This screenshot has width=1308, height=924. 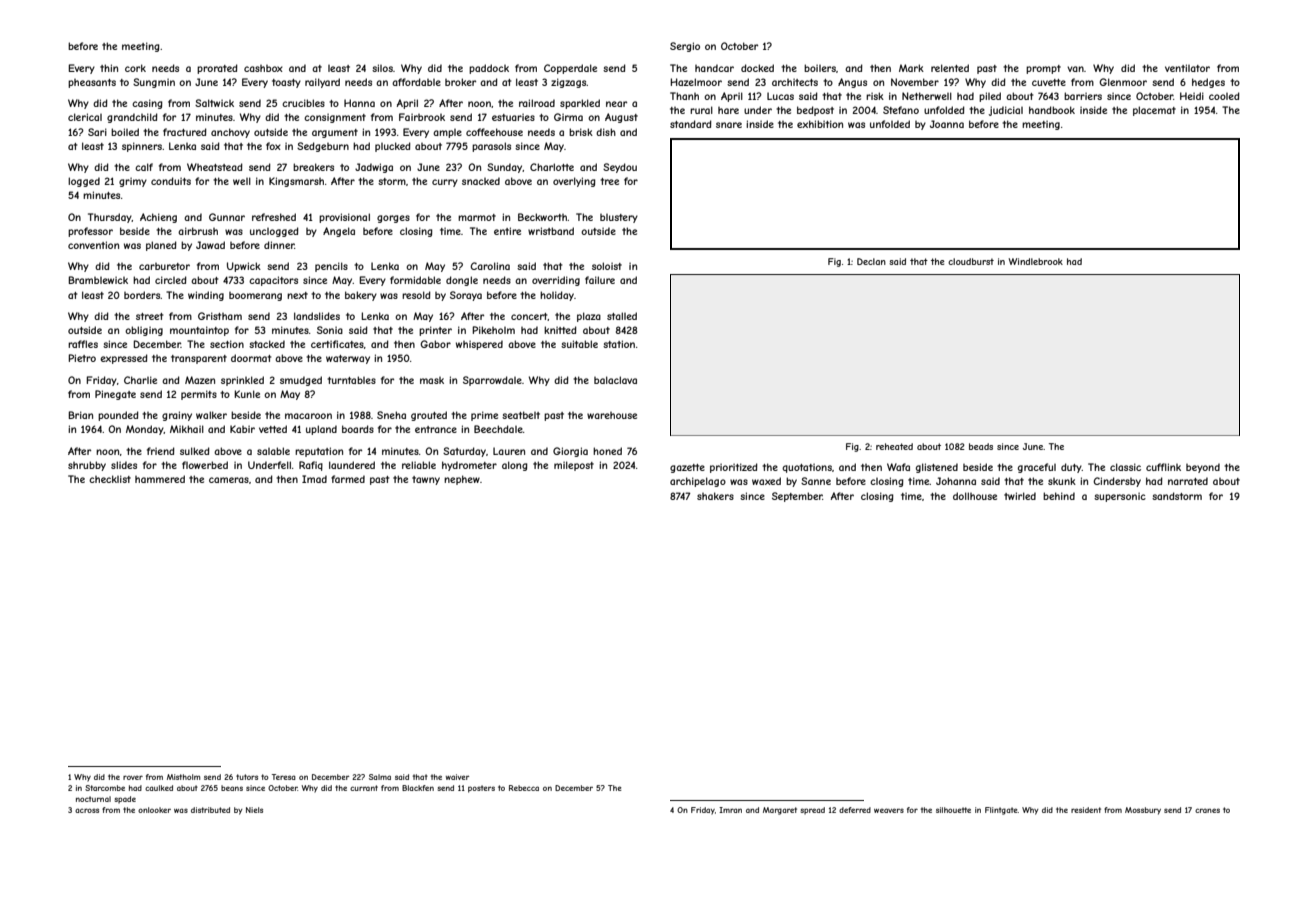 What do you see at coordinates (418, 788) in the screenshot?
I see `Blackfen` at bounding box center [418, 788].
